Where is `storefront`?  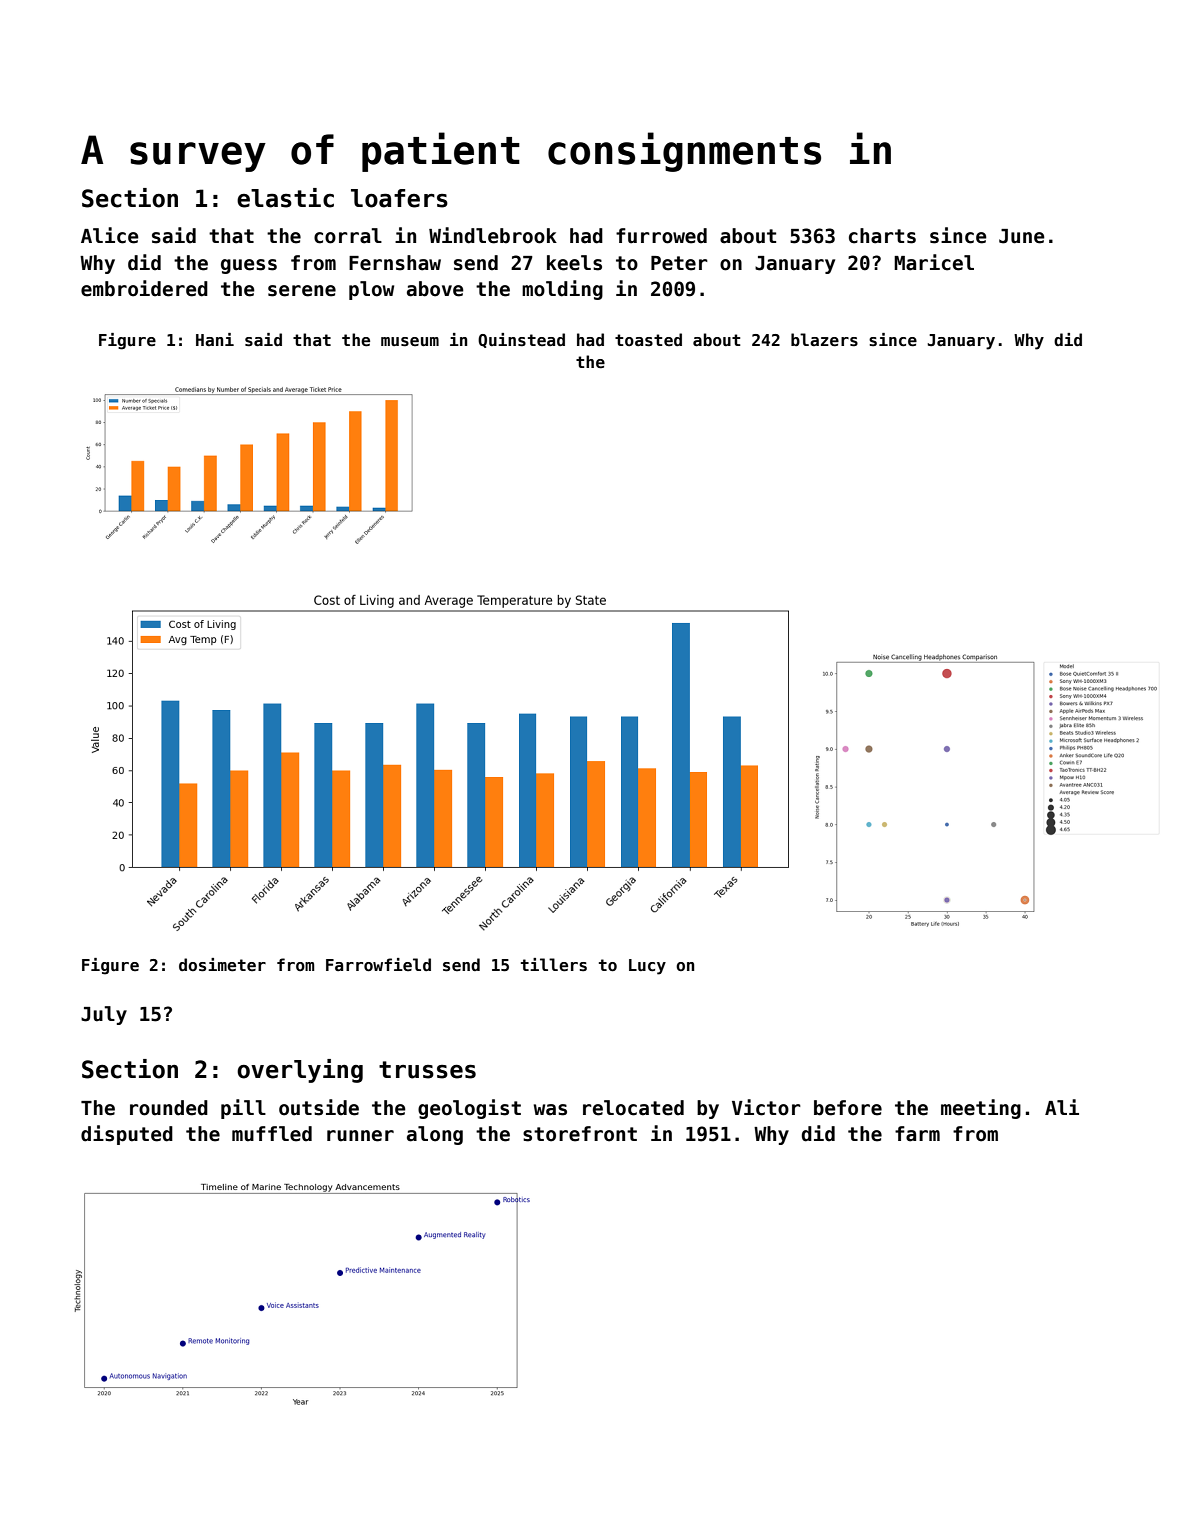 storefront is located at coordinates (580, 1134).
